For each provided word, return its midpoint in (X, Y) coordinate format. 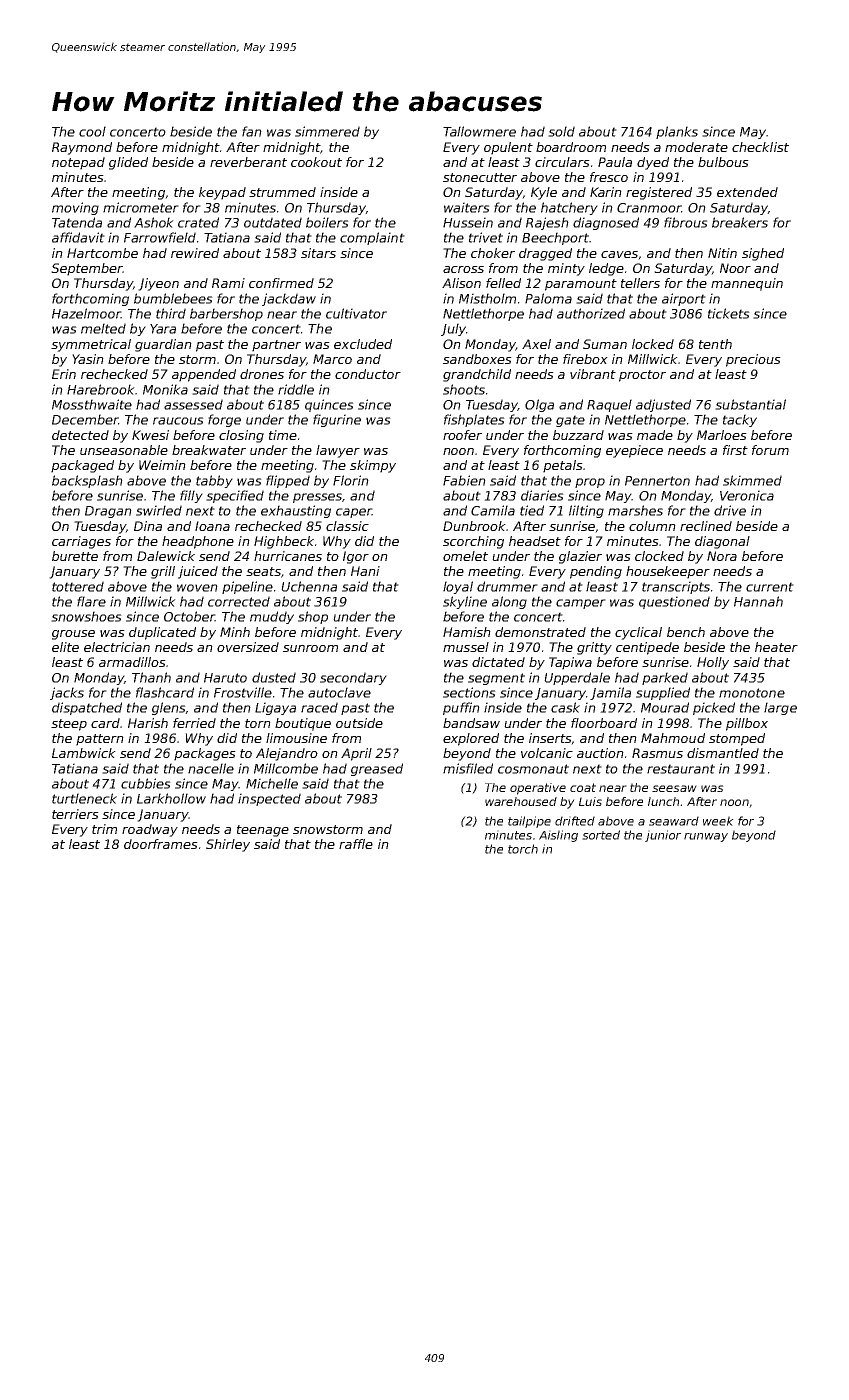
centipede (647, 648)
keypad (222, 193)
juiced (198, 572)
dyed (653, 163)
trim (104, 829)
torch (523, 849)
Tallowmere (479, 131)
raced (319, 707)
